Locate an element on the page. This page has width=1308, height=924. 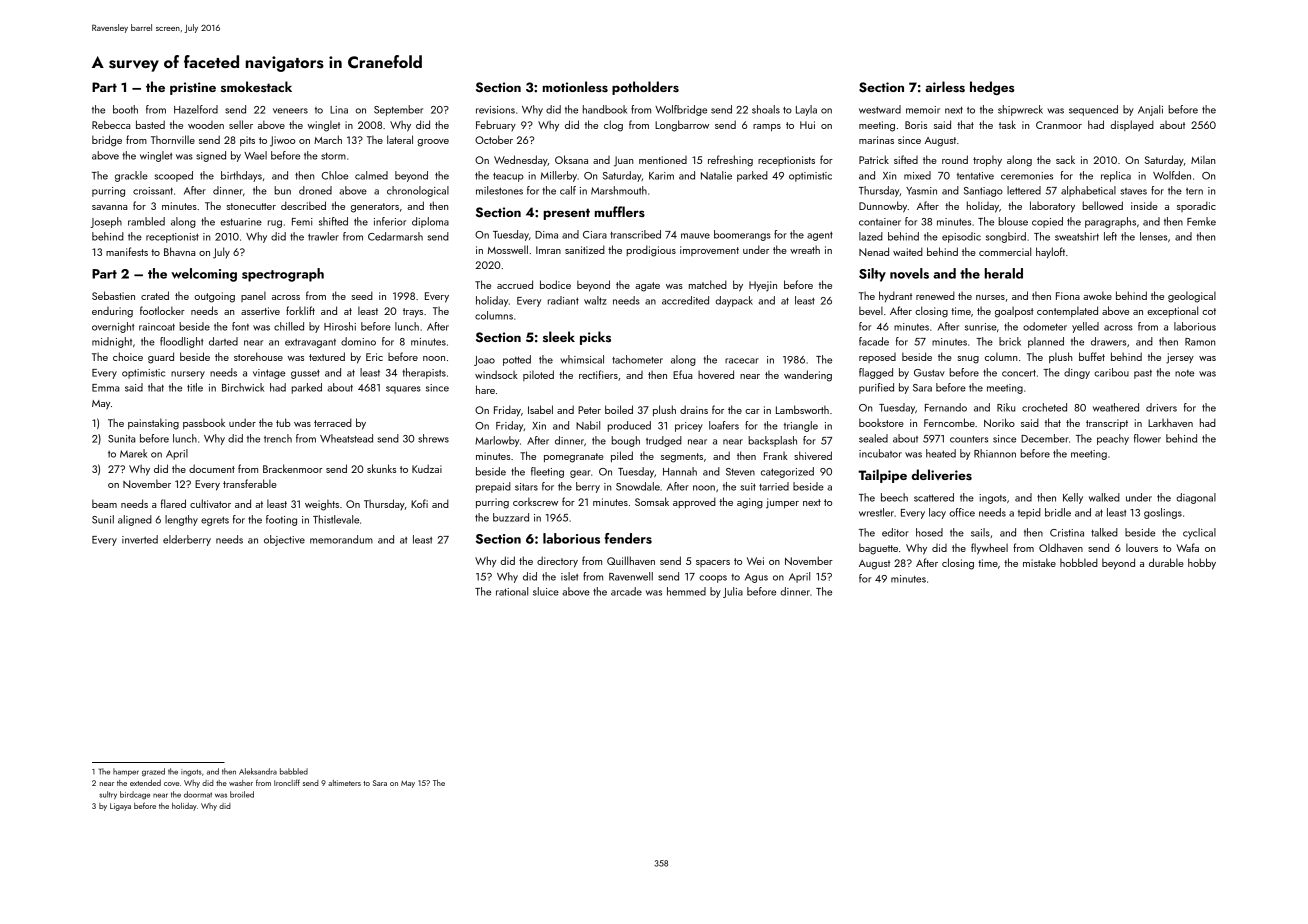
snug is located at coordinates (968, 360).
